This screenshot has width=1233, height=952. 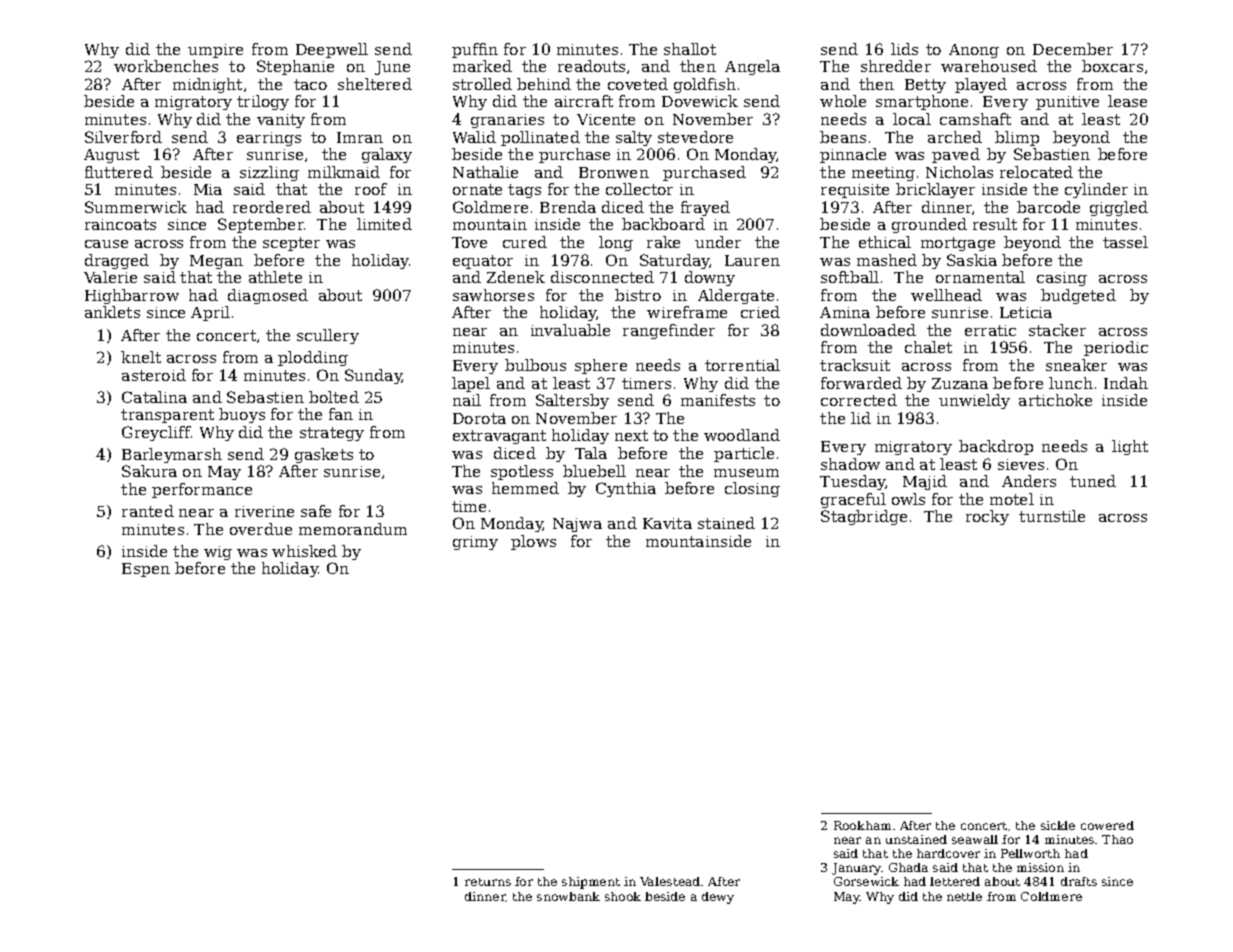 I want to click on rocky, so click(x=987, y=517).
